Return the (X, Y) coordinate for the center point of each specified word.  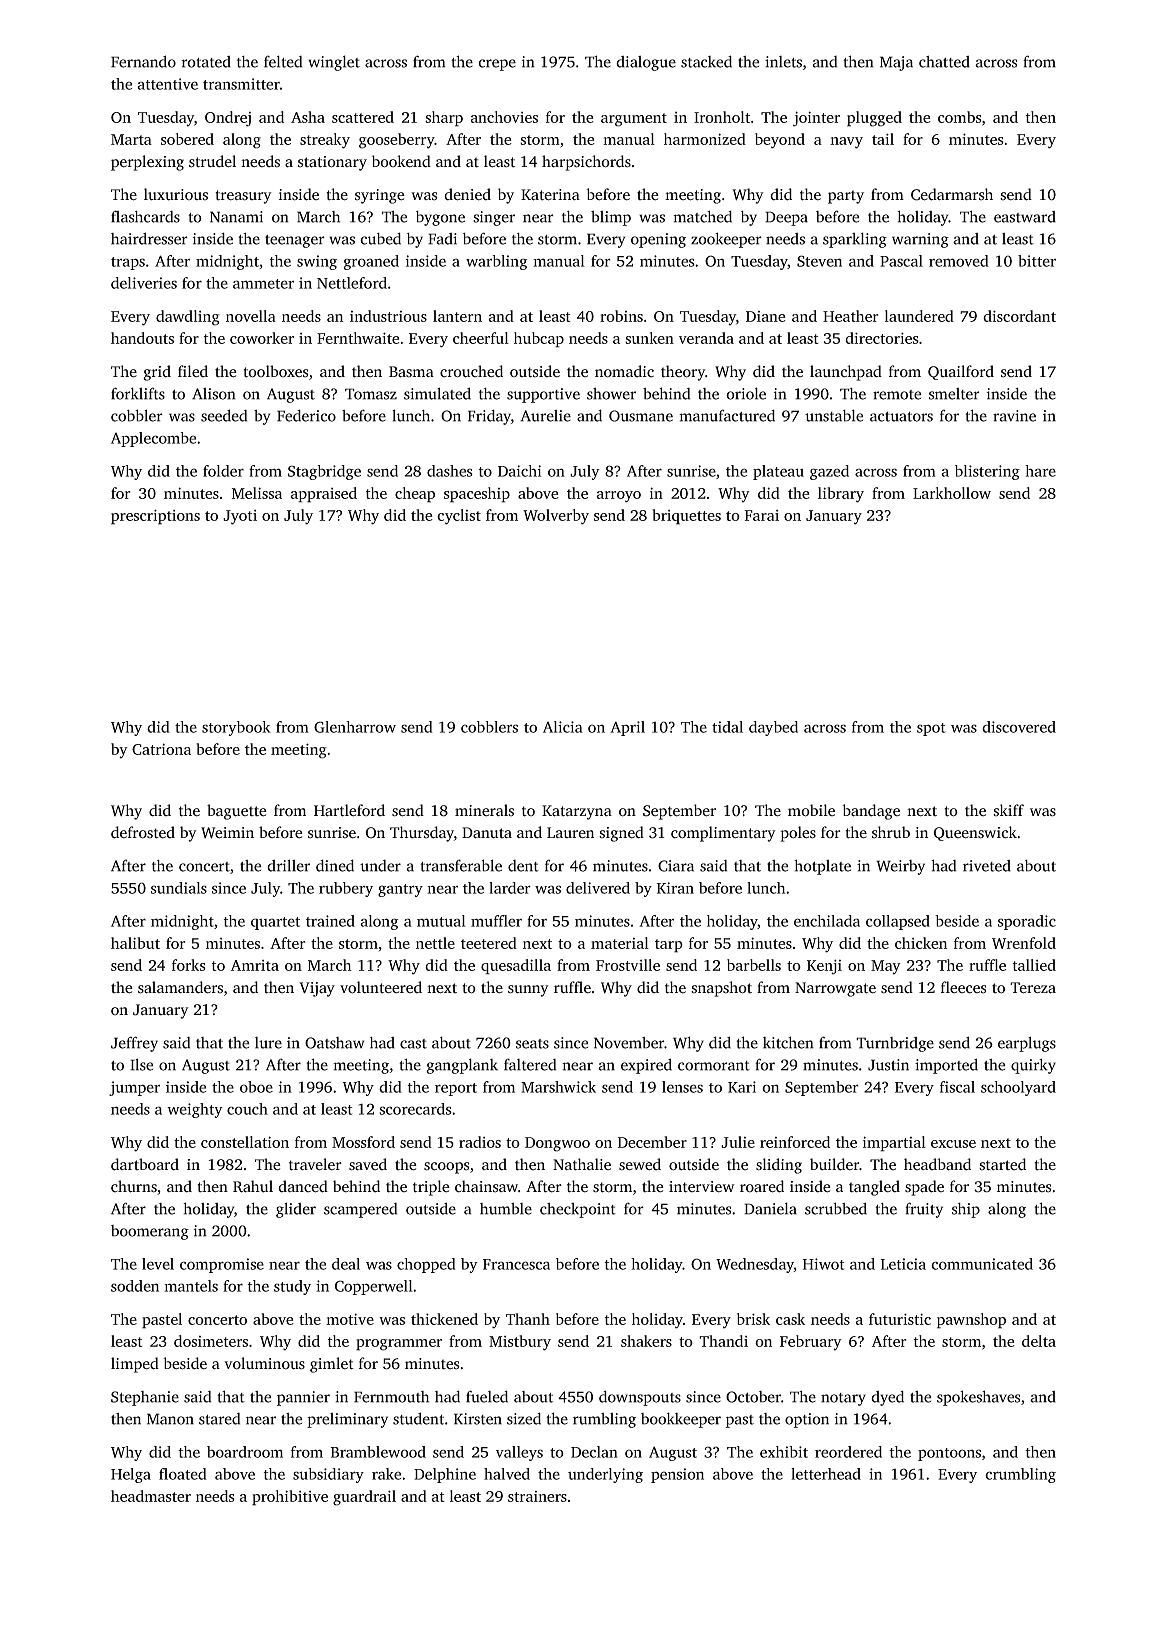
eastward (1025, 217)
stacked (706, 61)
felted (283, 61)
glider (296, 1210)
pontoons (949, 1454)
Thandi (723, 1341)
